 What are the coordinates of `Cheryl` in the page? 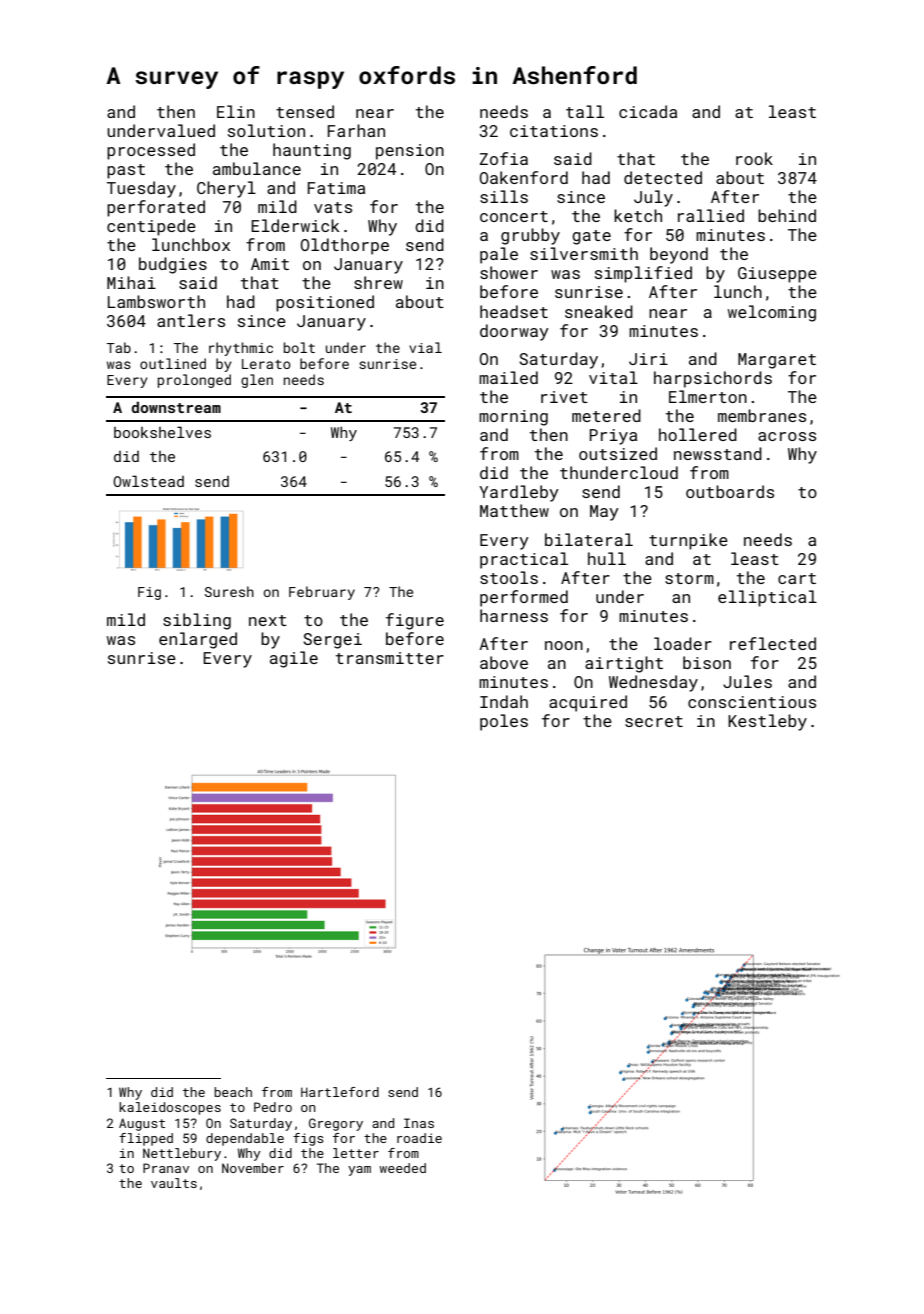 It's located at (226, 189).
